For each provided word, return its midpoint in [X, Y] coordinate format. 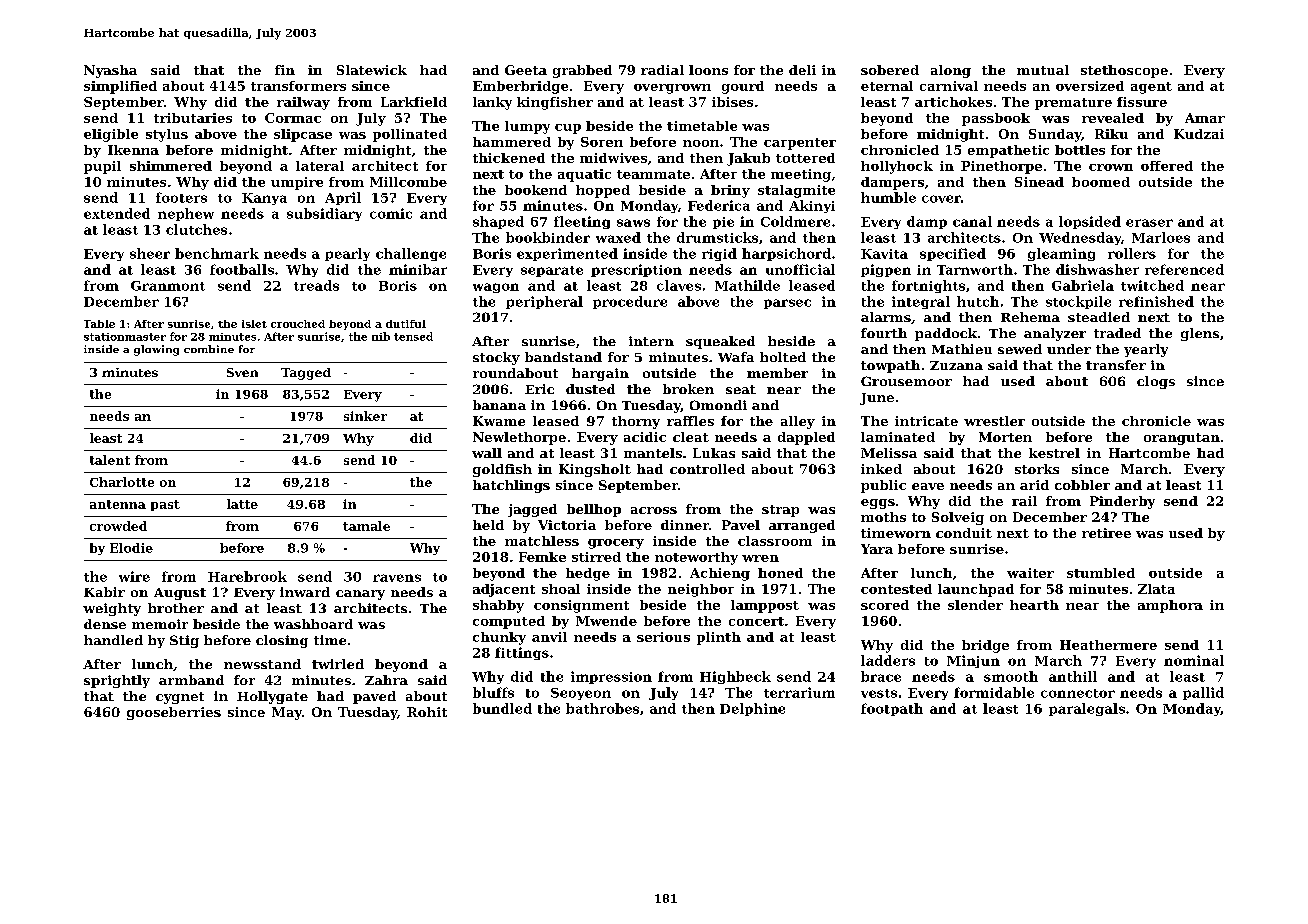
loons [708, 70]
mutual [1043, 70]
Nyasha [110, 71]
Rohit [427, 712]
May [287, 713]
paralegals [1087, 709]
